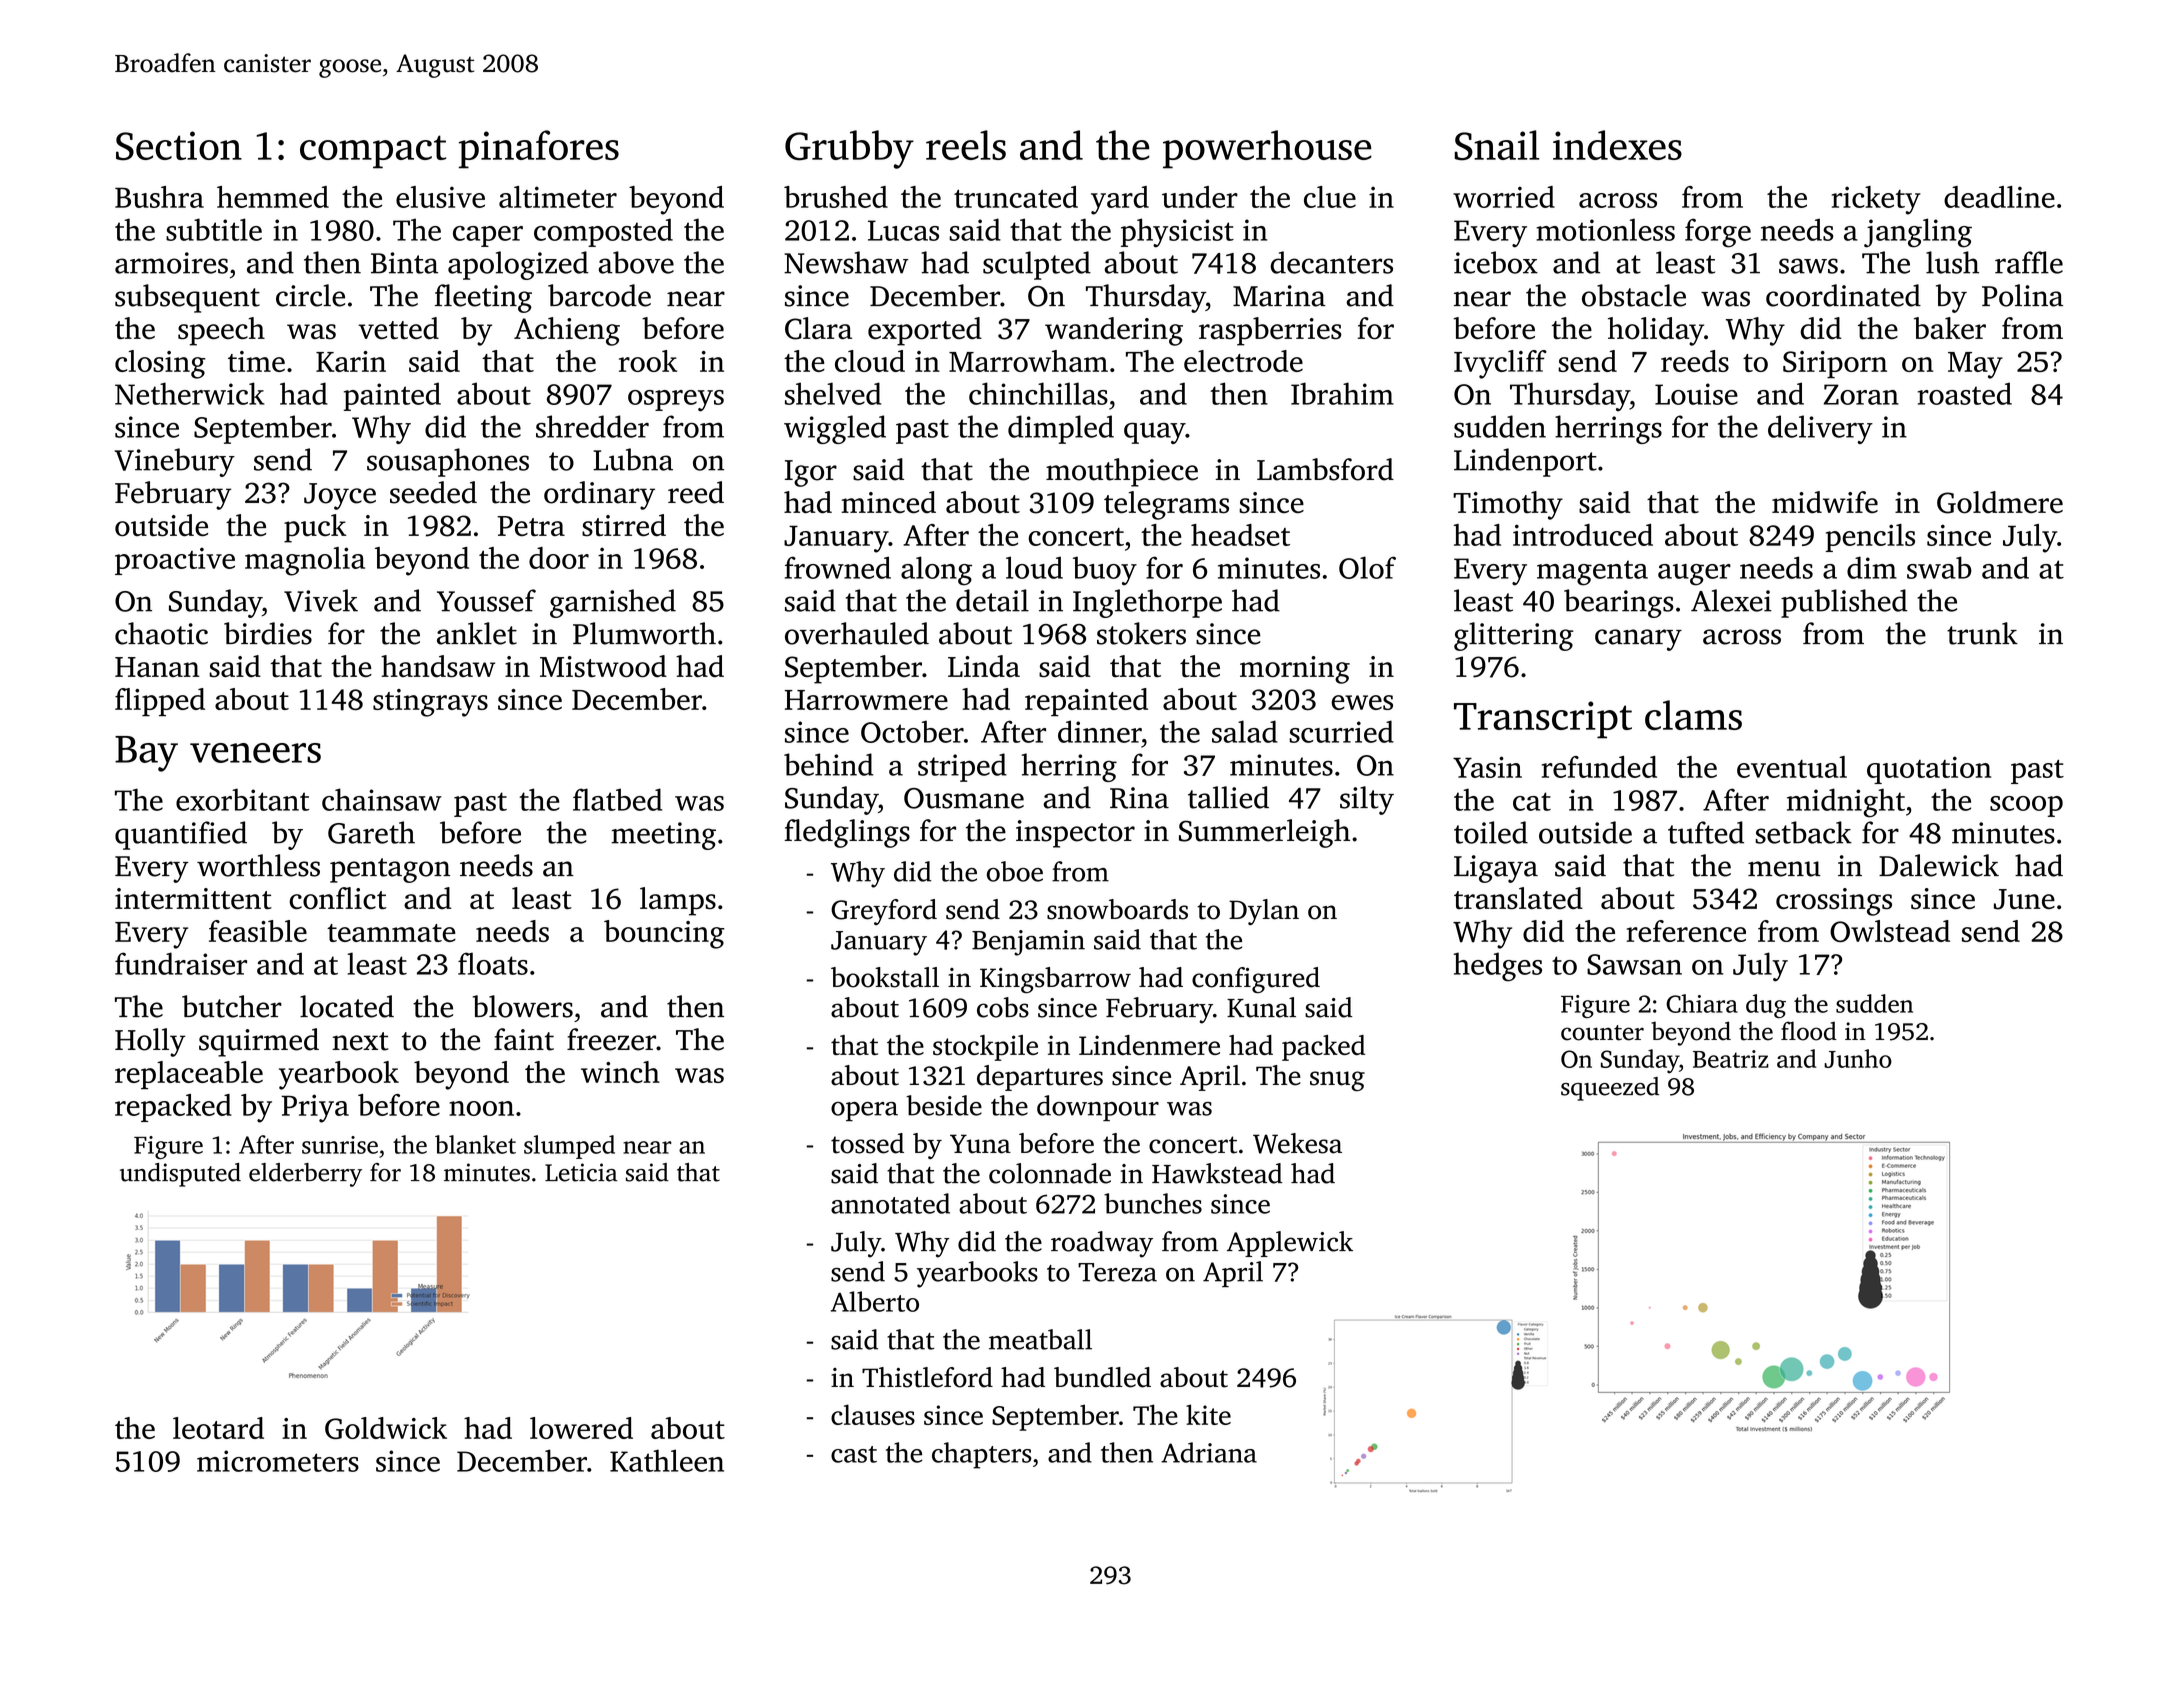  What do you see at coordinates (849, 149) in the document?
I see `Grubby` at bounding box center [849, 149].
